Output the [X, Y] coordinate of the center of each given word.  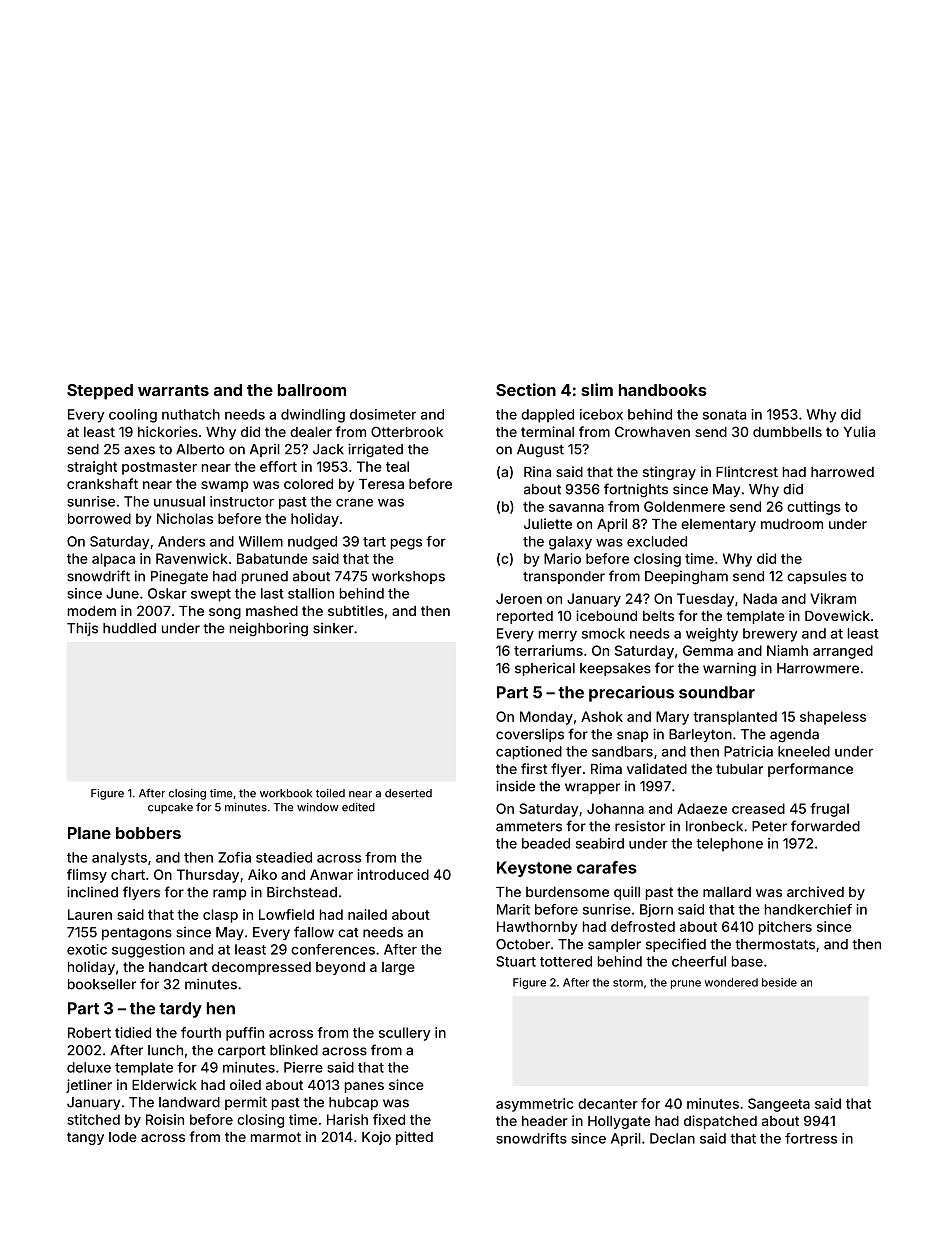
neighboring [269, 629]
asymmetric [534, 1105]
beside [779, 982]
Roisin [165, 1119]
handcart [178, 967]
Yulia [859, 431]
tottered [566, 961]
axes [139, 450]
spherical [545, 669]
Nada [760, 598]
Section [526, 389]
